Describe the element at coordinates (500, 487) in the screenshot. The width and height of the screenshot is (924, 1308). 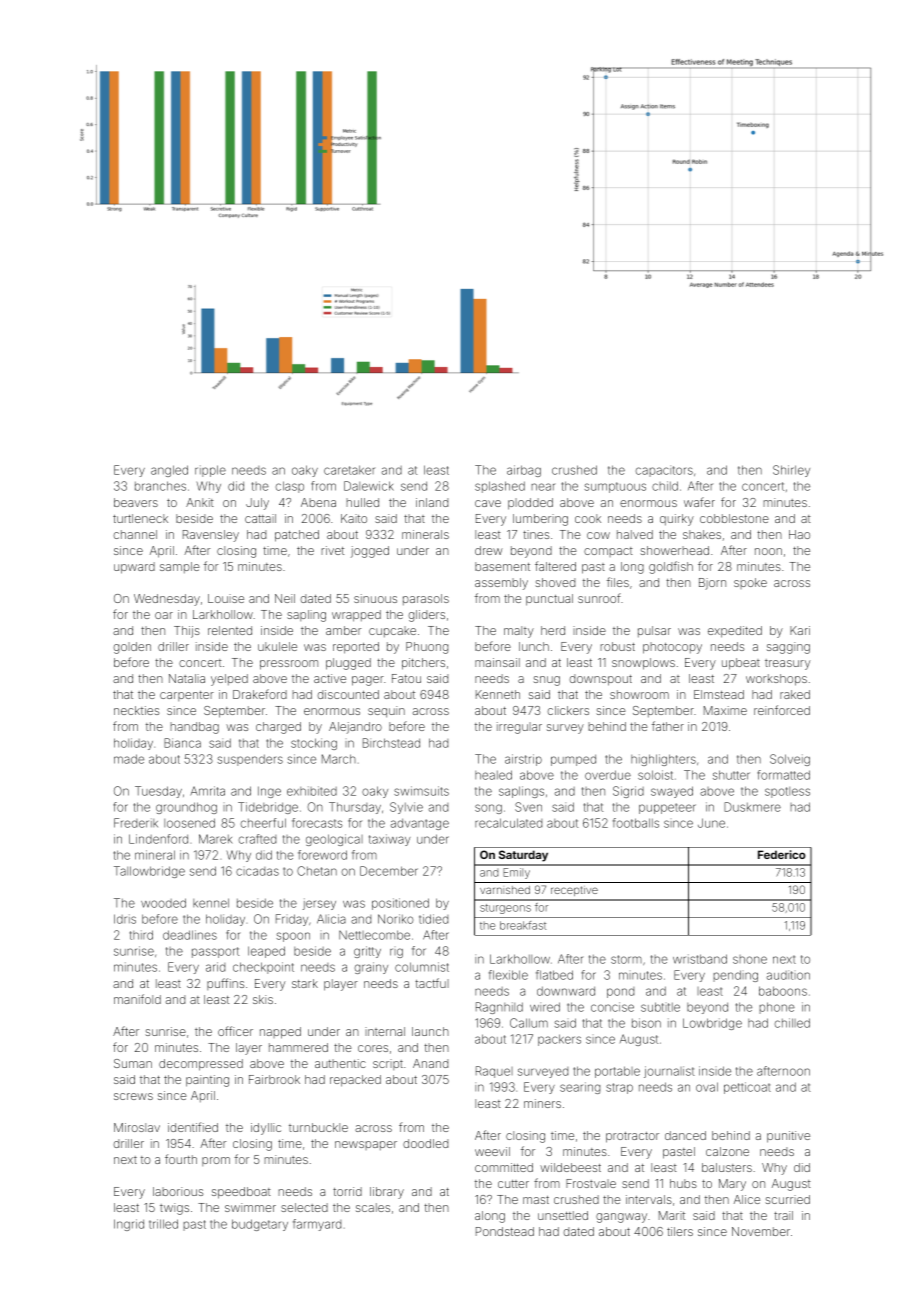
I see `splashed` at that location.
